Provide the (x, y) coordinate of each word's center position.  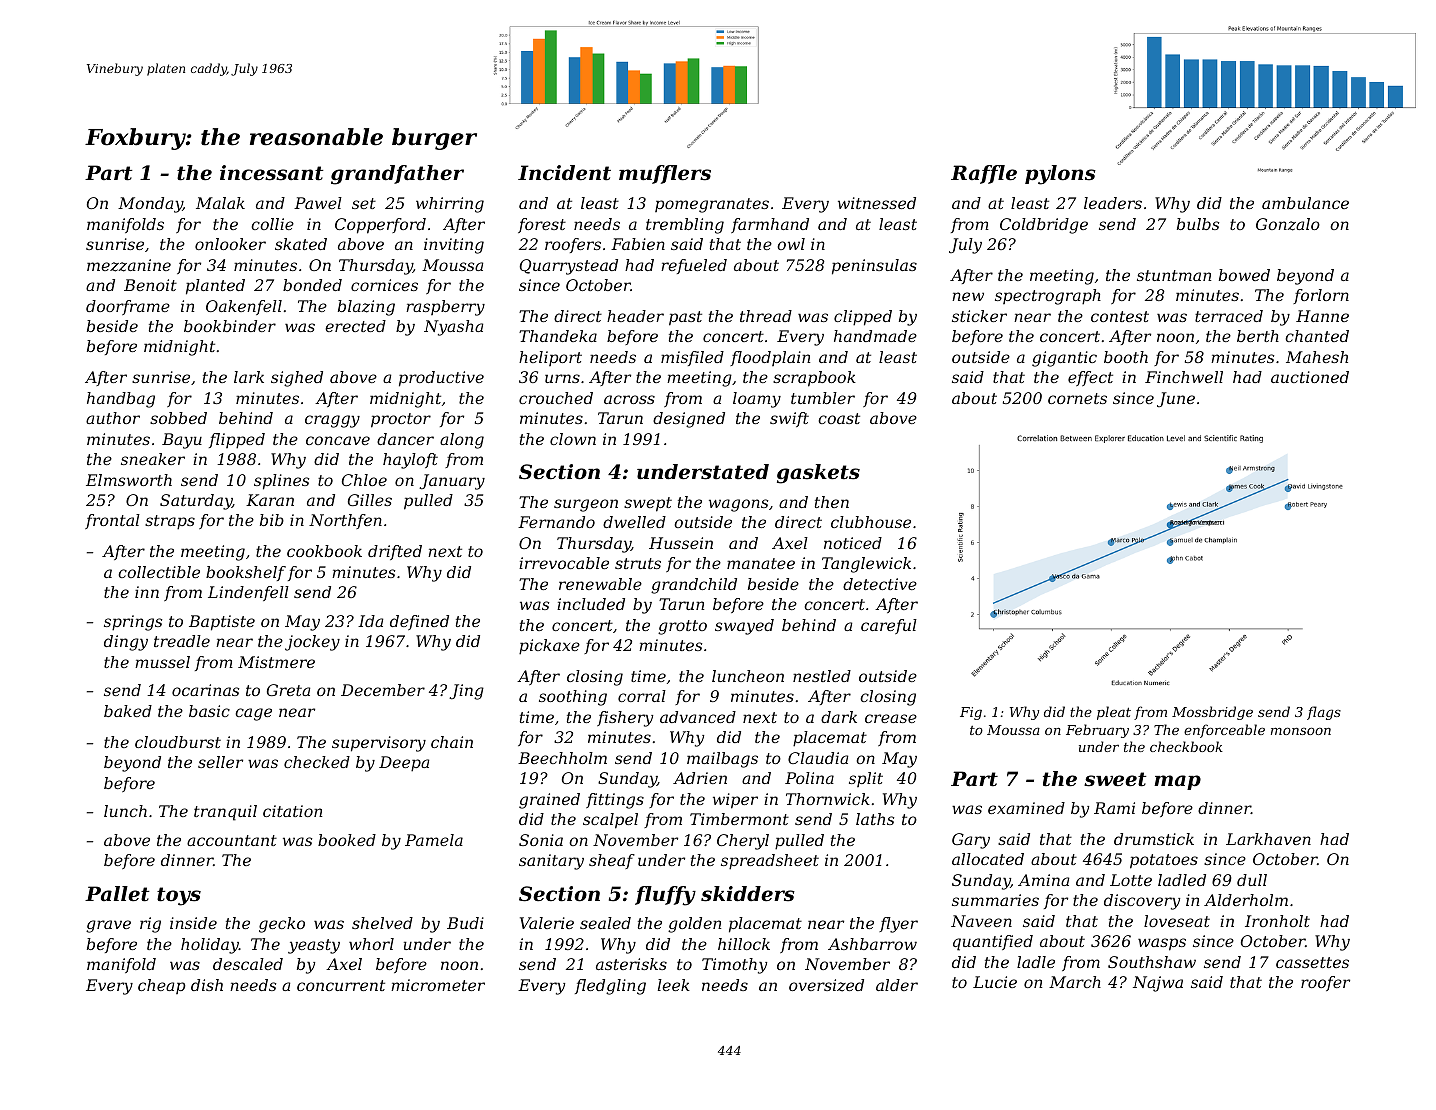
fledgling (610, 987)
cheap (162, 986)
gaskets (818, 474)
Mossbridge (1212, 713)
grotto (682, 627)
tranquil (225, 813)
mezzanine (129, 265)
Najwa (1158, 984)
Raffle (984, 174)
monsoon (1301, 731)
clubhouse (871, 522)
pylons (1060, 175)
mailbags (722, 760)
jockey (312, 643)
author (113, 418)
